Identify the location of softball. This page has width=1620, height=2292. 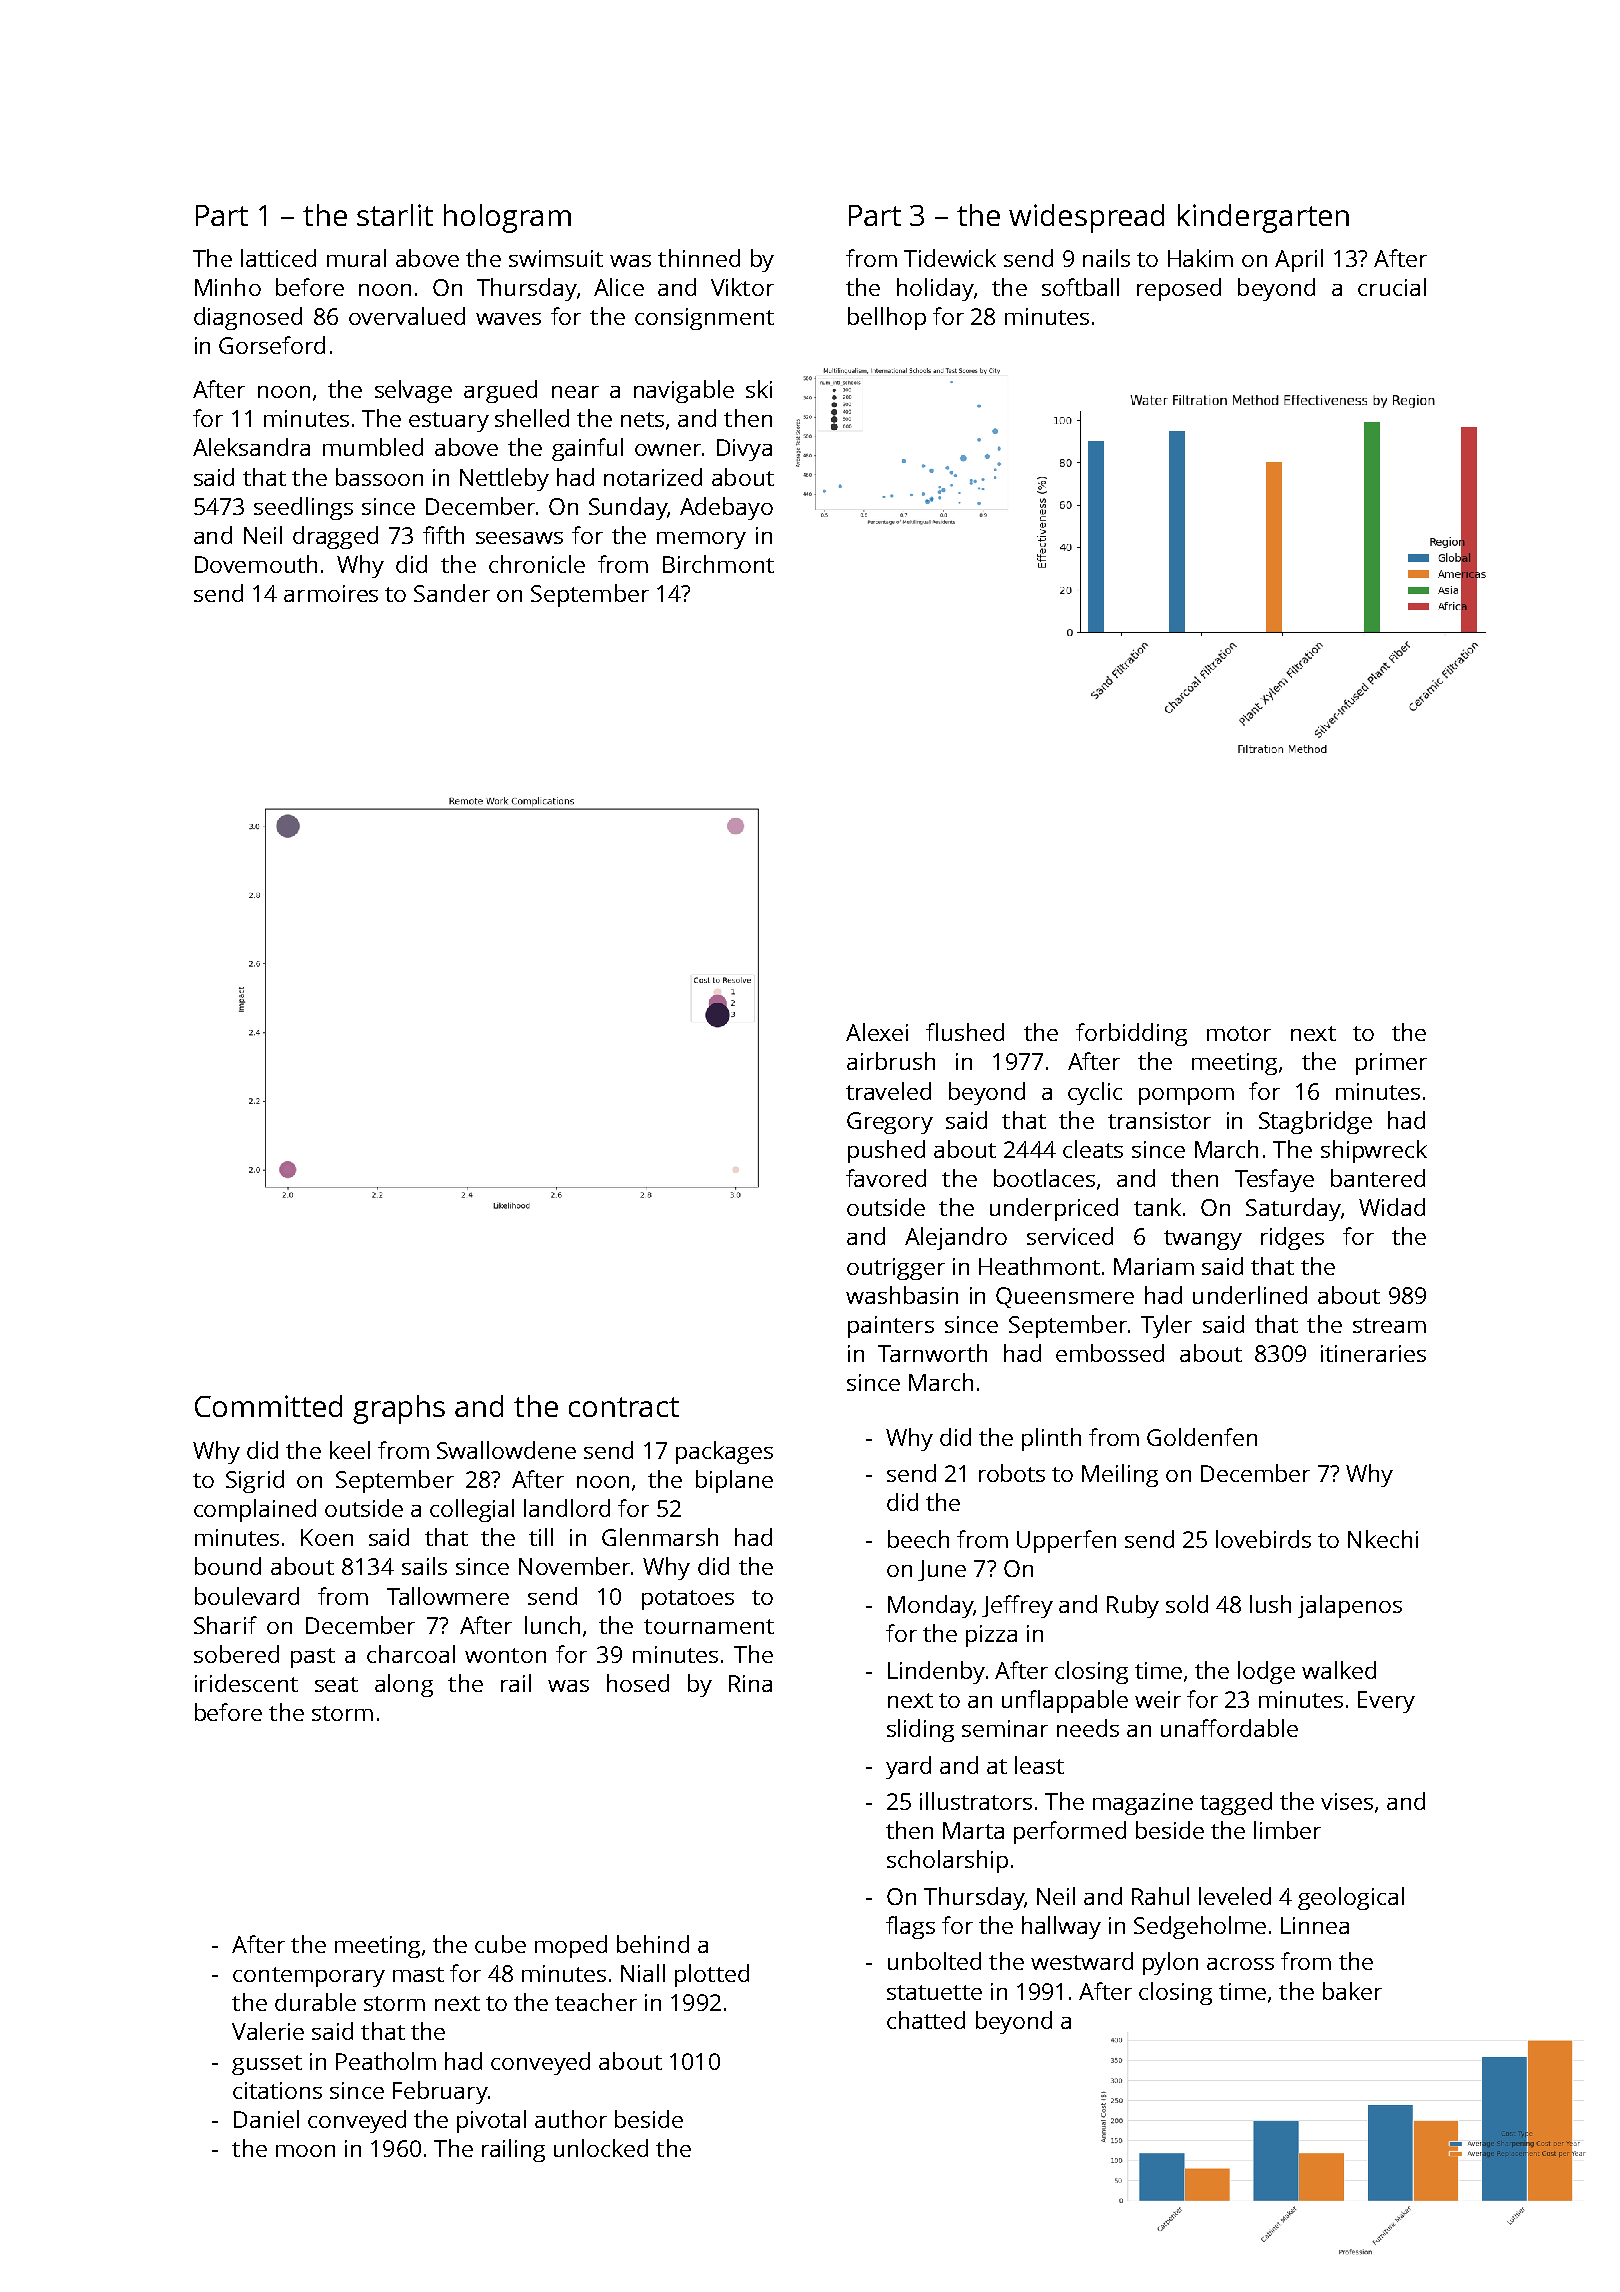
(1080, 287).
